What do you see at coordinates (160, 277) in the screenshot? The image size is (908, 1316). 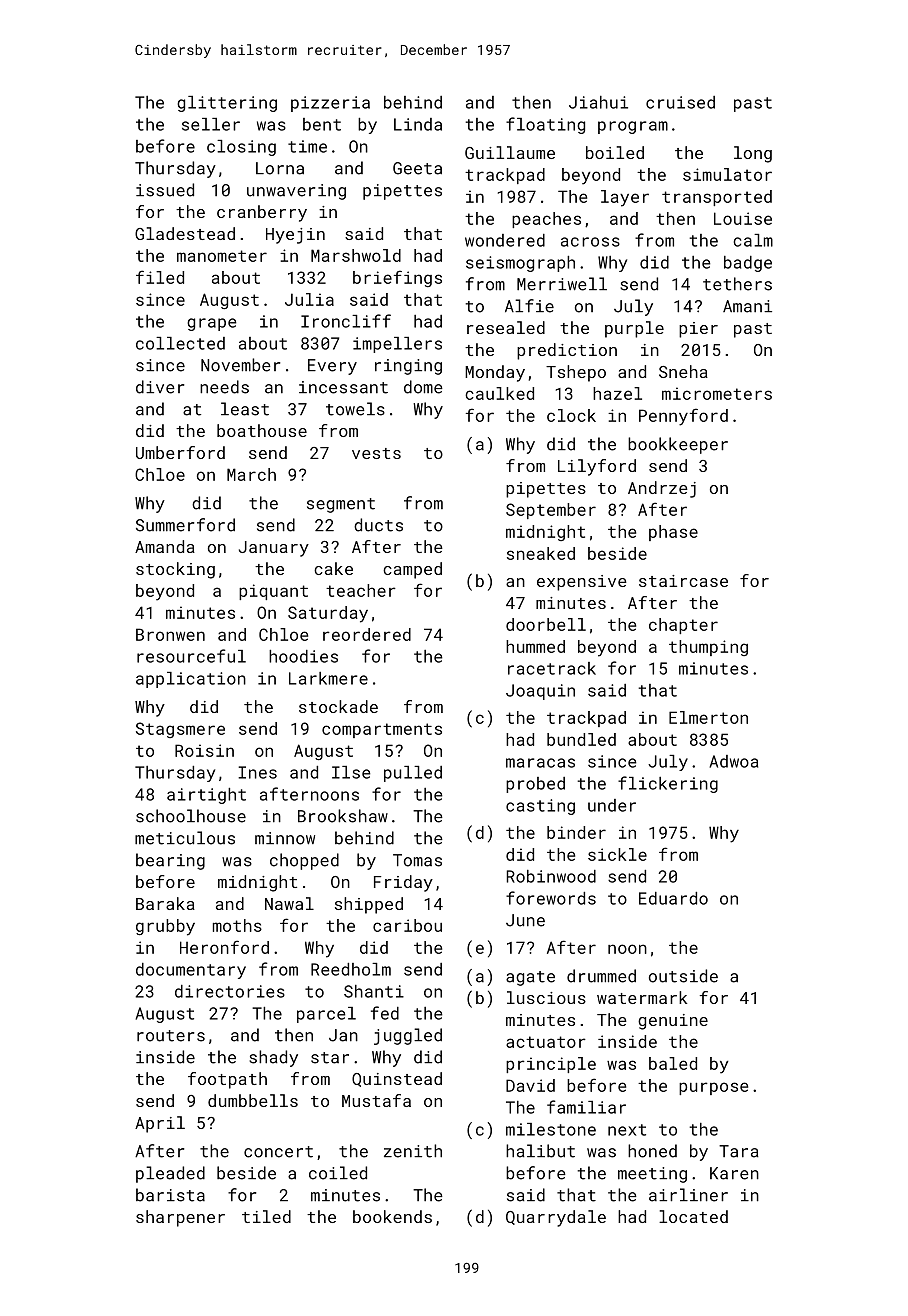 I see `filed` at bounding box center [160, 277].
